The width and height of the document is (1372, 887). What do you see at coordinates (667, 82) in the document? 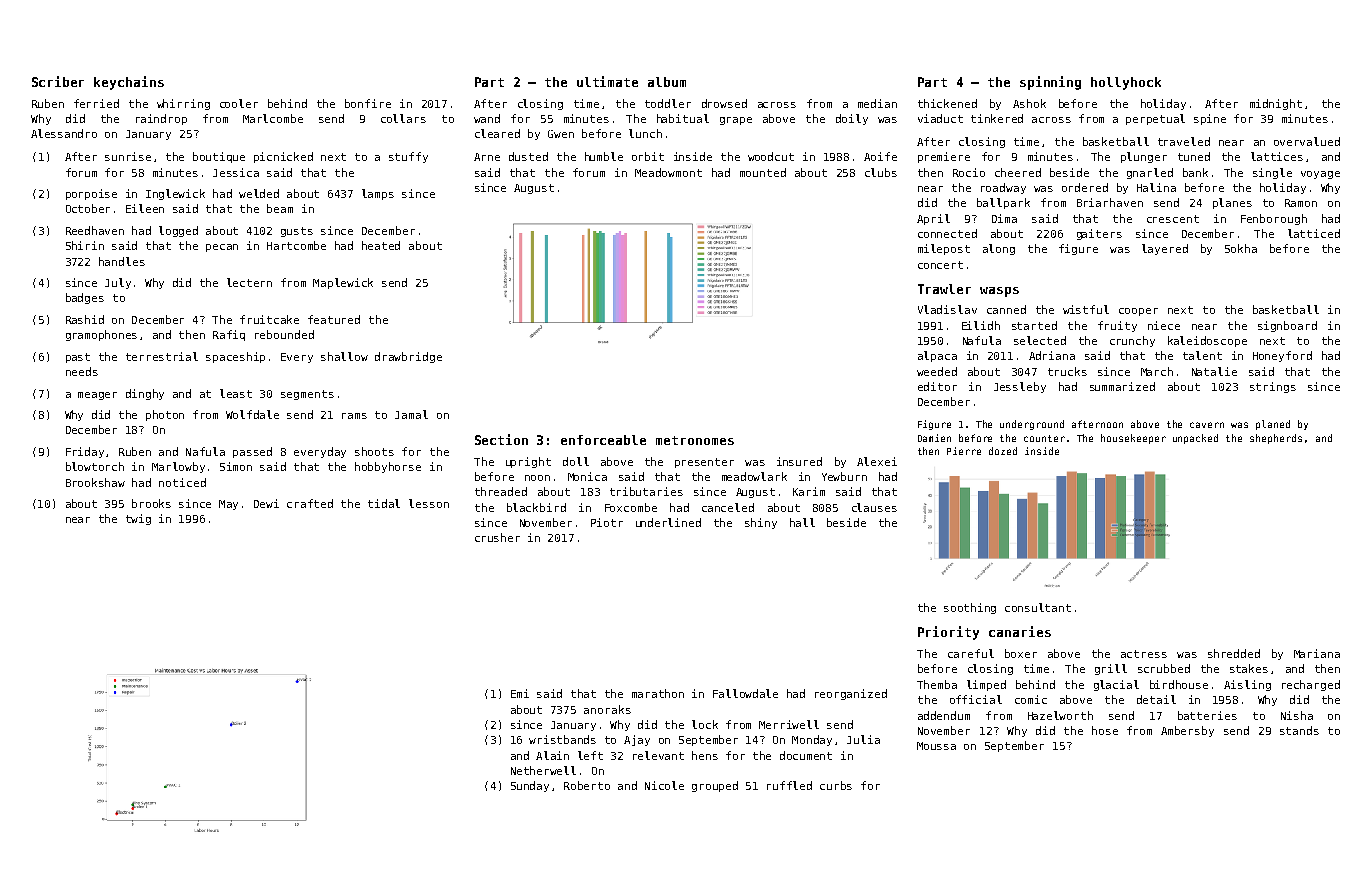
I see `album` at bounding box center [667, 82].
